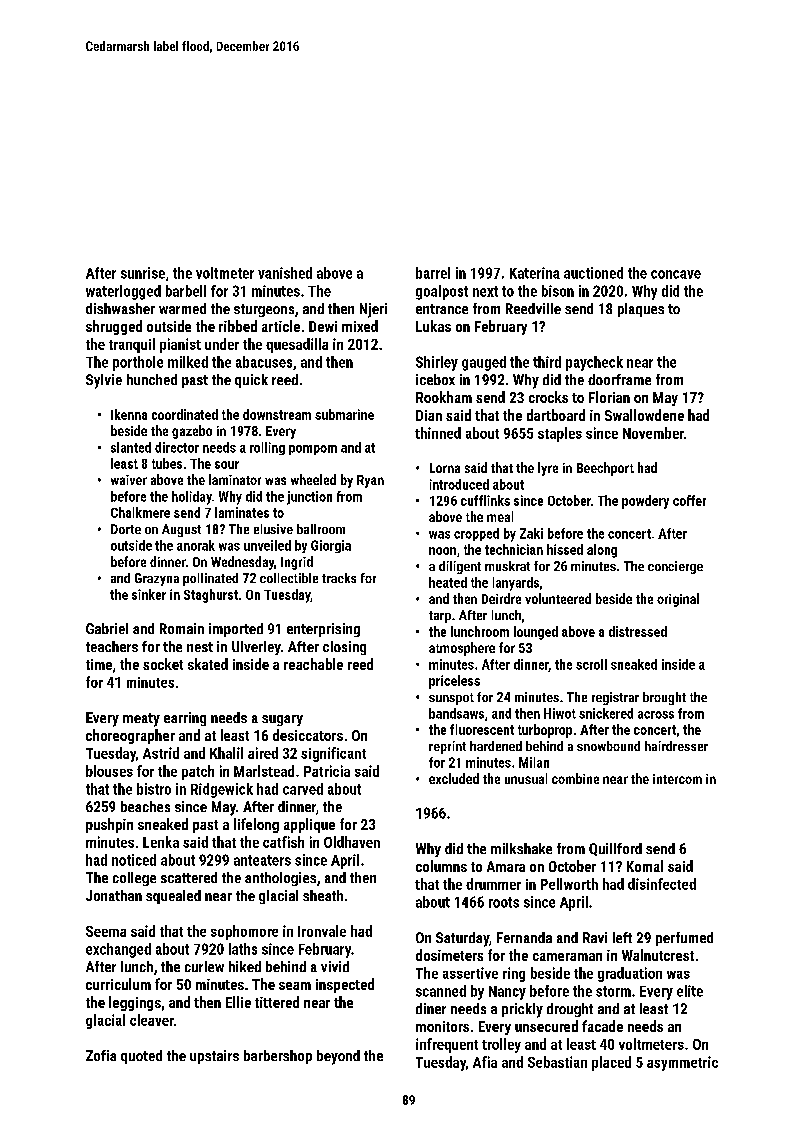  What do you see at coordinates (645, 502) in the screenshot?
I see `powdery` at bounding box center [645, 502].
